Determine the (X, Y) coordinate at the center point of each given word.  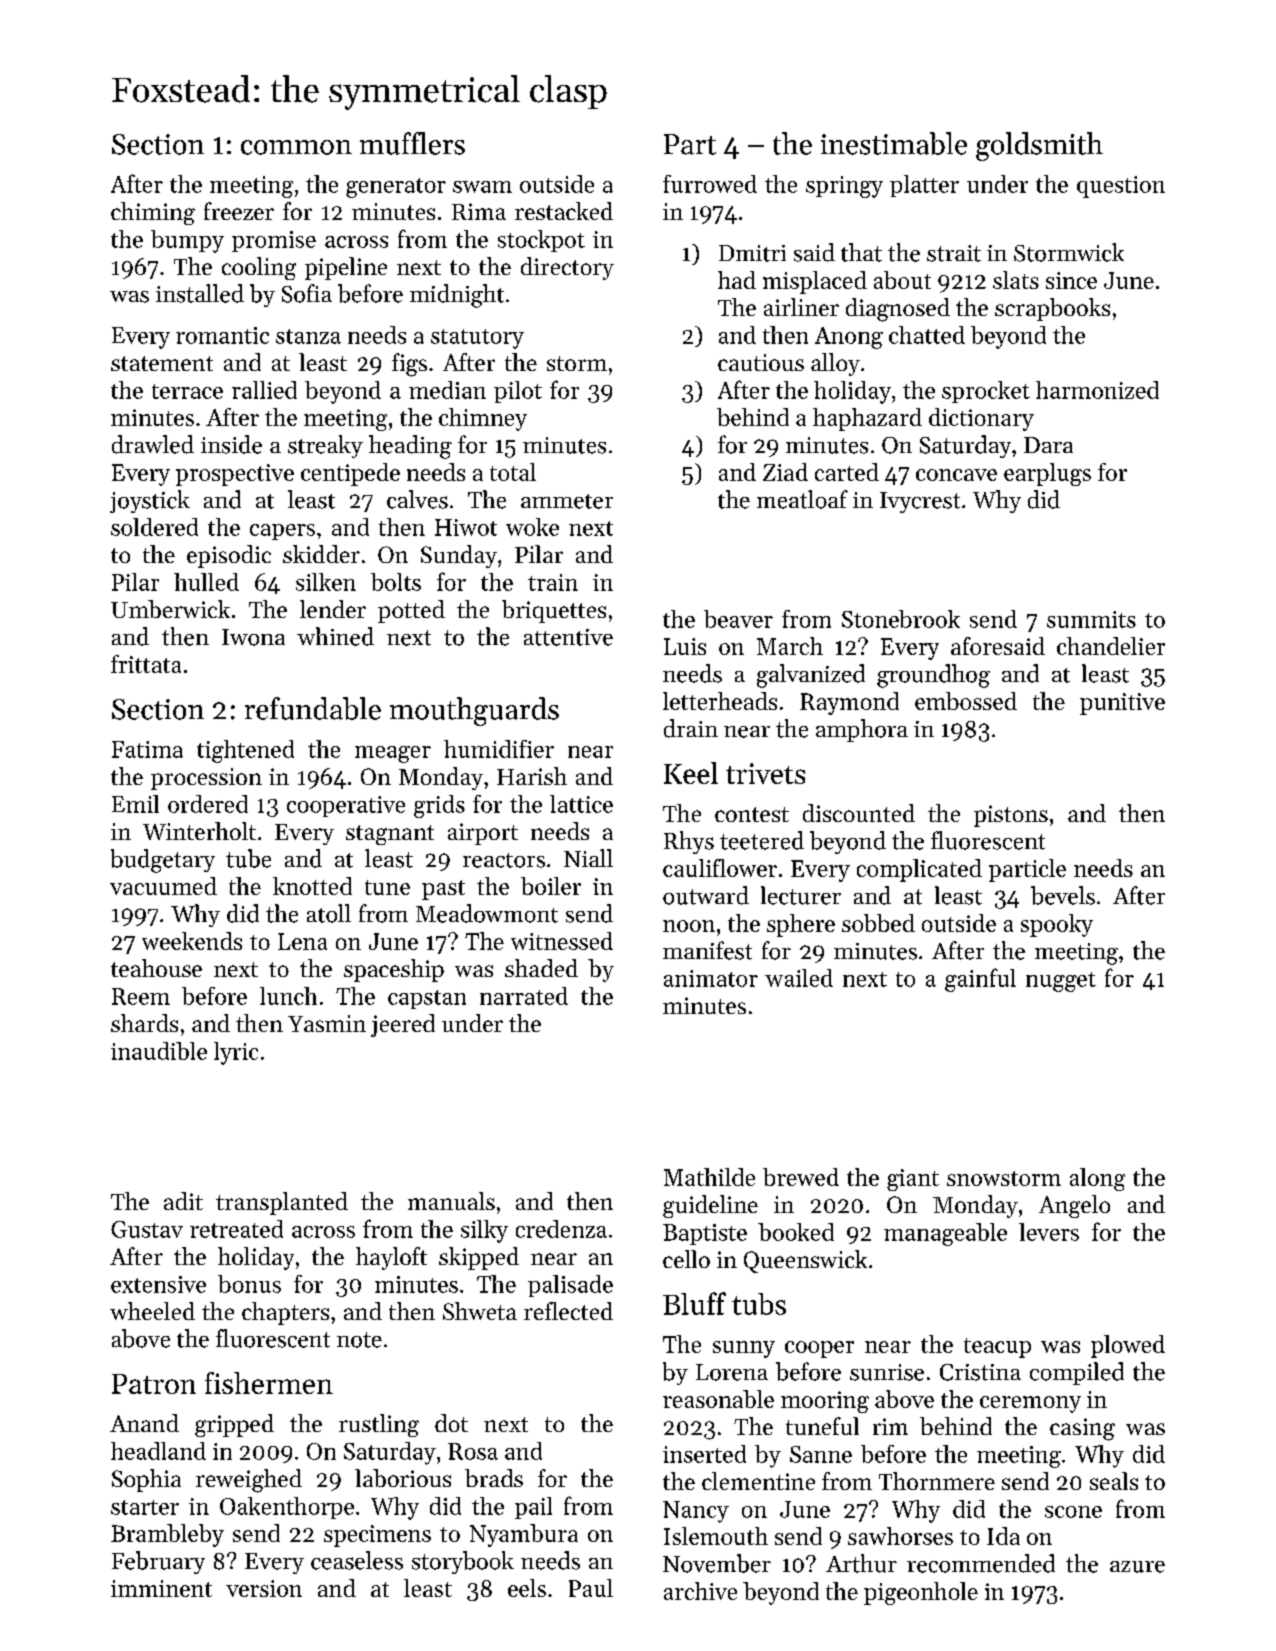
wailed (799, 978)
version (264, 1588)
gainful (980, 980)
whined (335, 636)
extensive (158, 1284)
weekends (192, 941)
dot (451, 1423)
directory (567, 268)
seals (1114, 1481)
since (1071, 280)
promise (274, 241)
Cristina (980, 1372)
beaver (738, 619)
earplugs (1047, 474)
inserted (704, 1454)
